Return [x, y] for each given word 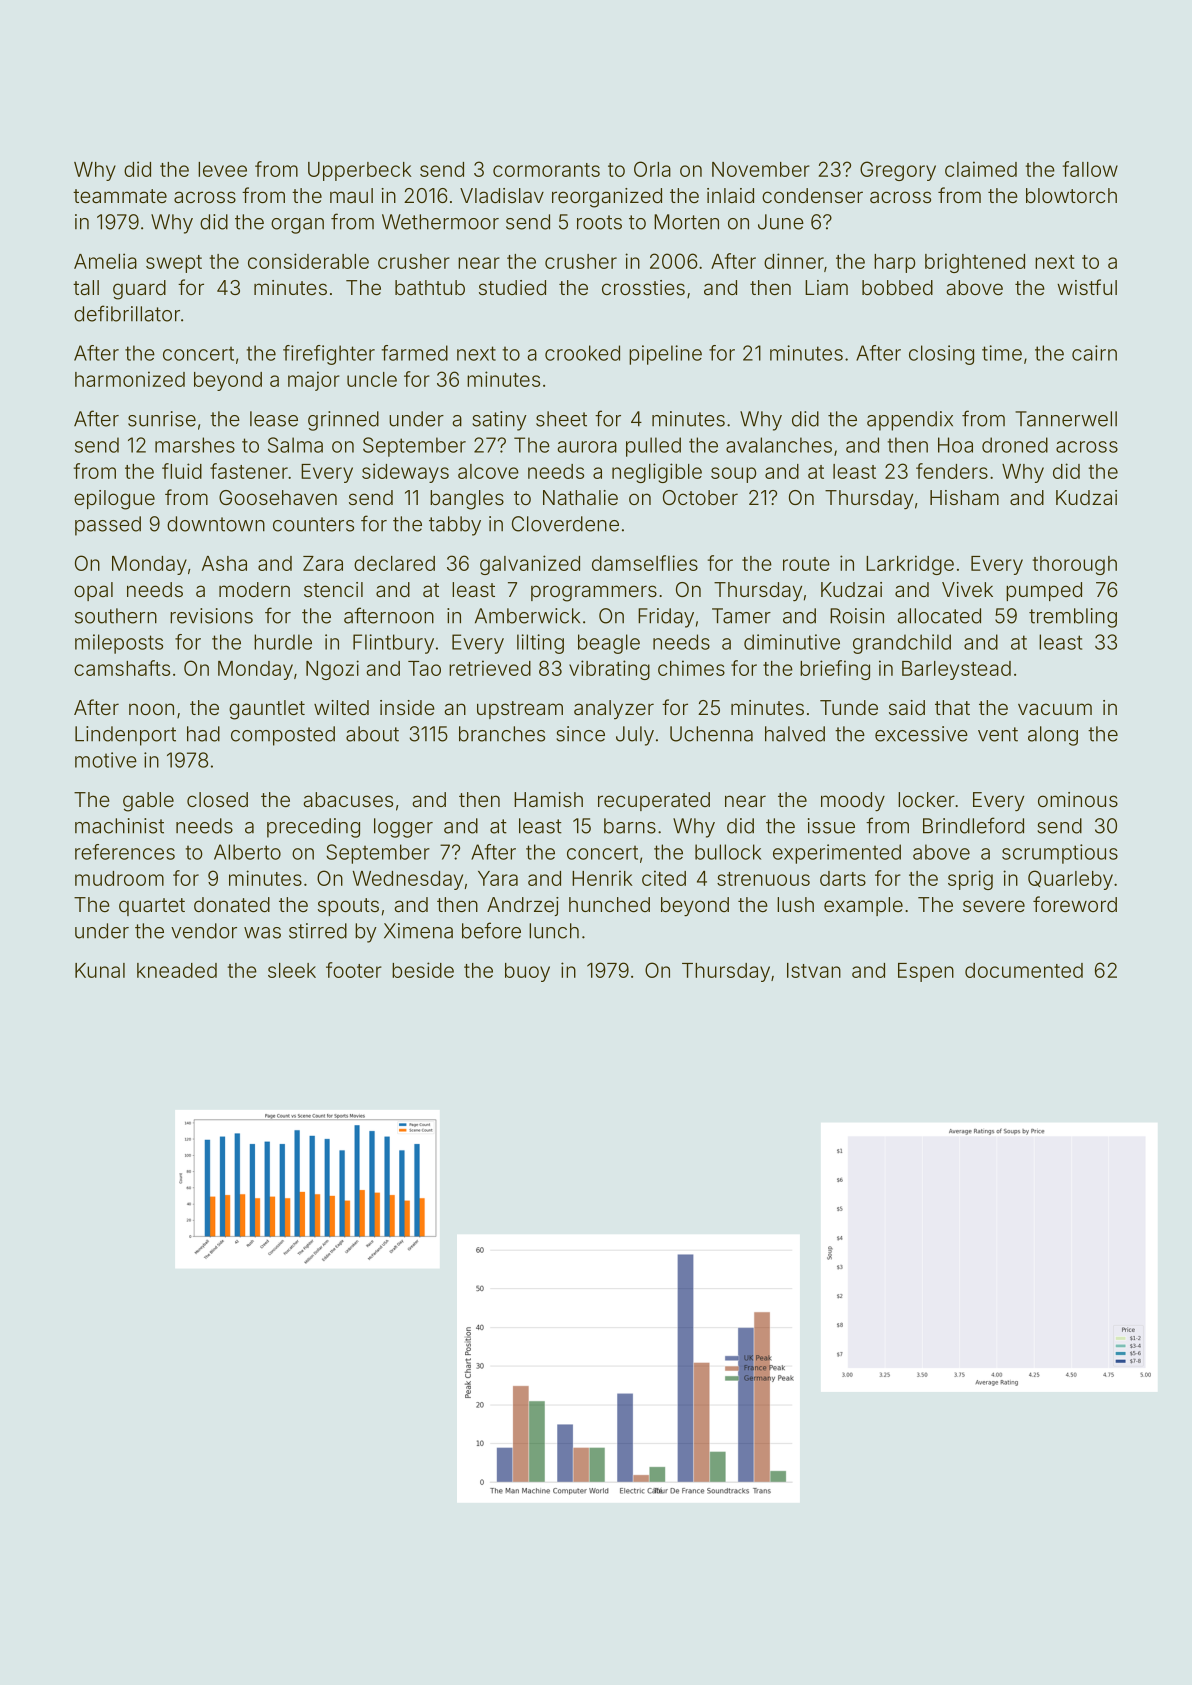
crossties [643, 287]
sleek [292, 970]
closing [941, 355]
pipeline [665, 355]
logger [403, 828]
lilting [540, 644]
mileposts [119, 644]
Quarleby [1070, 880]
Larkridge [910, 565]
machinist [119, 826]
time [1002, 353]
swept [174, 264]
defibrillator [127, 313]
